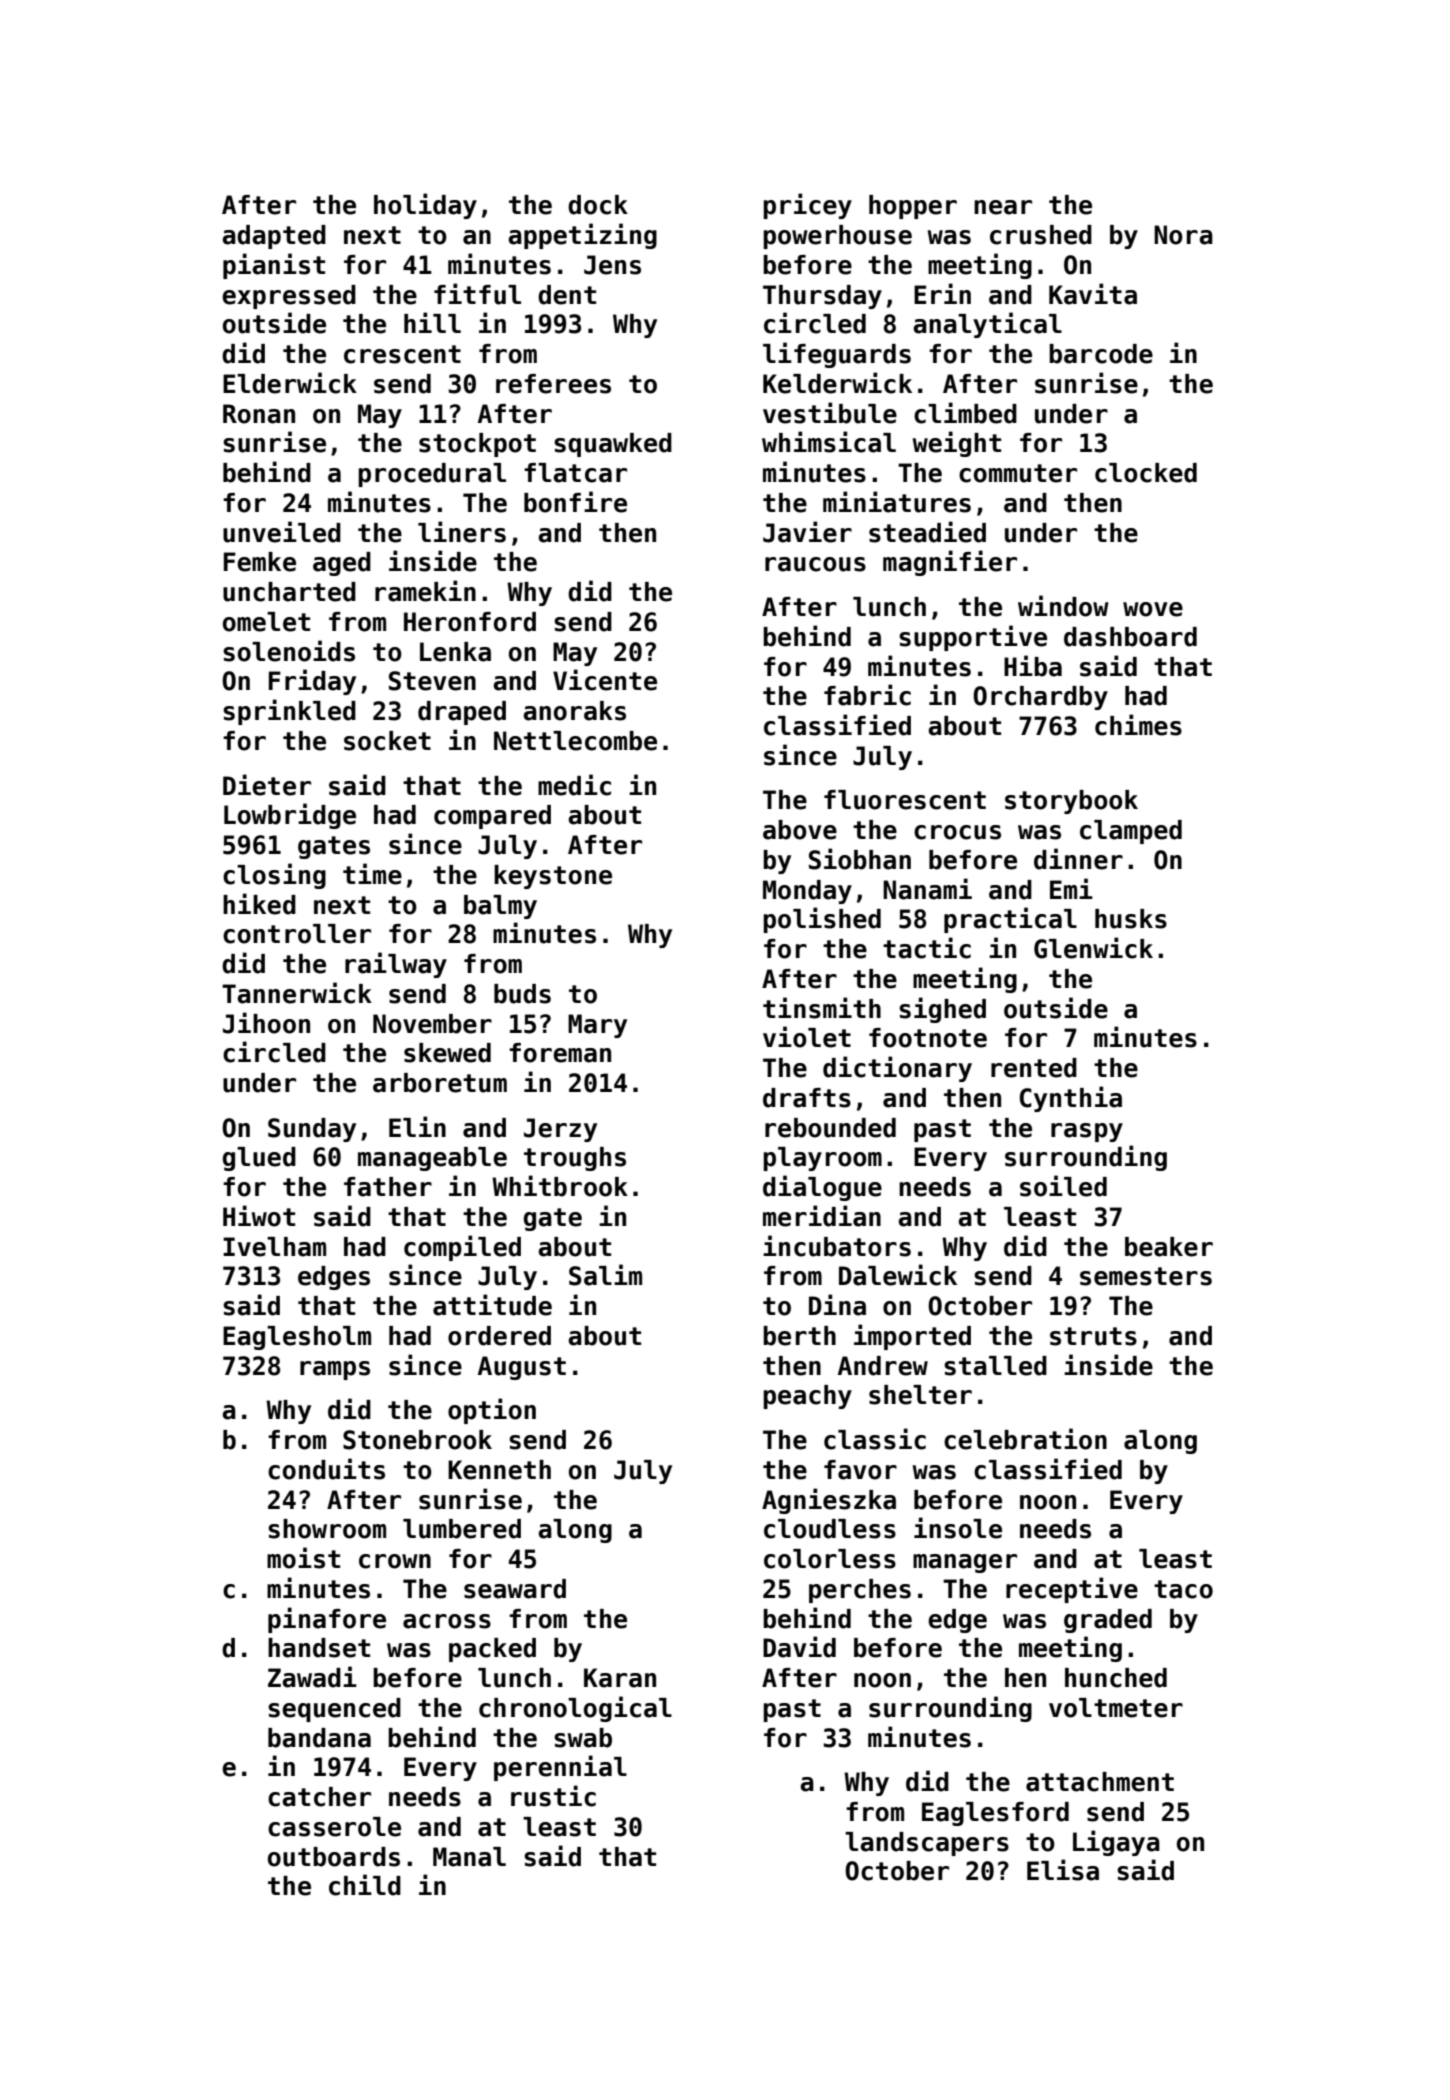  Describe the element at coordinates (1101, 354) in the page. I see `barcode` at that location.
